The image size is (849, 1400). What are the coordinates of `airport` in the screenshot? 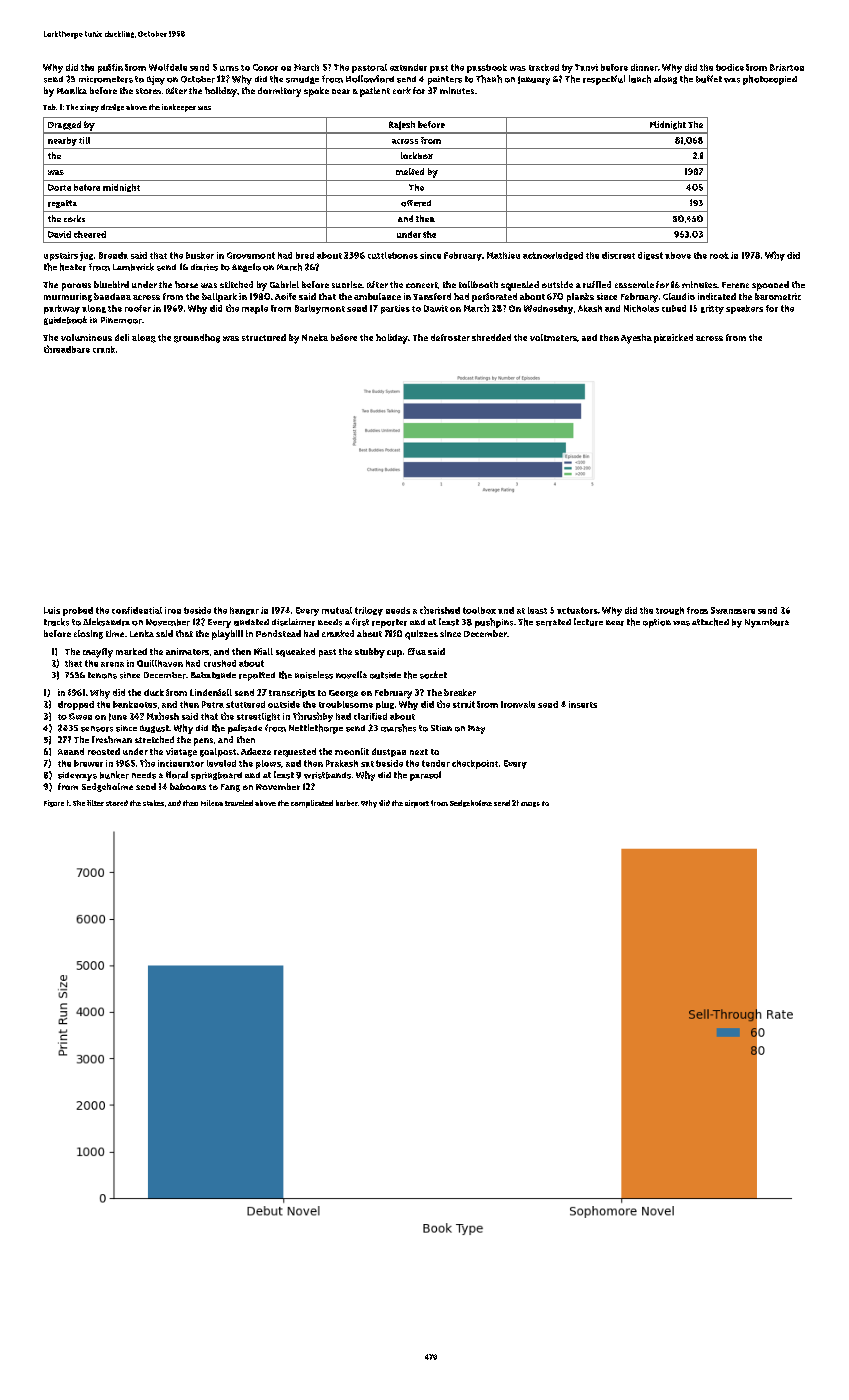 It's located at (417, 804).
